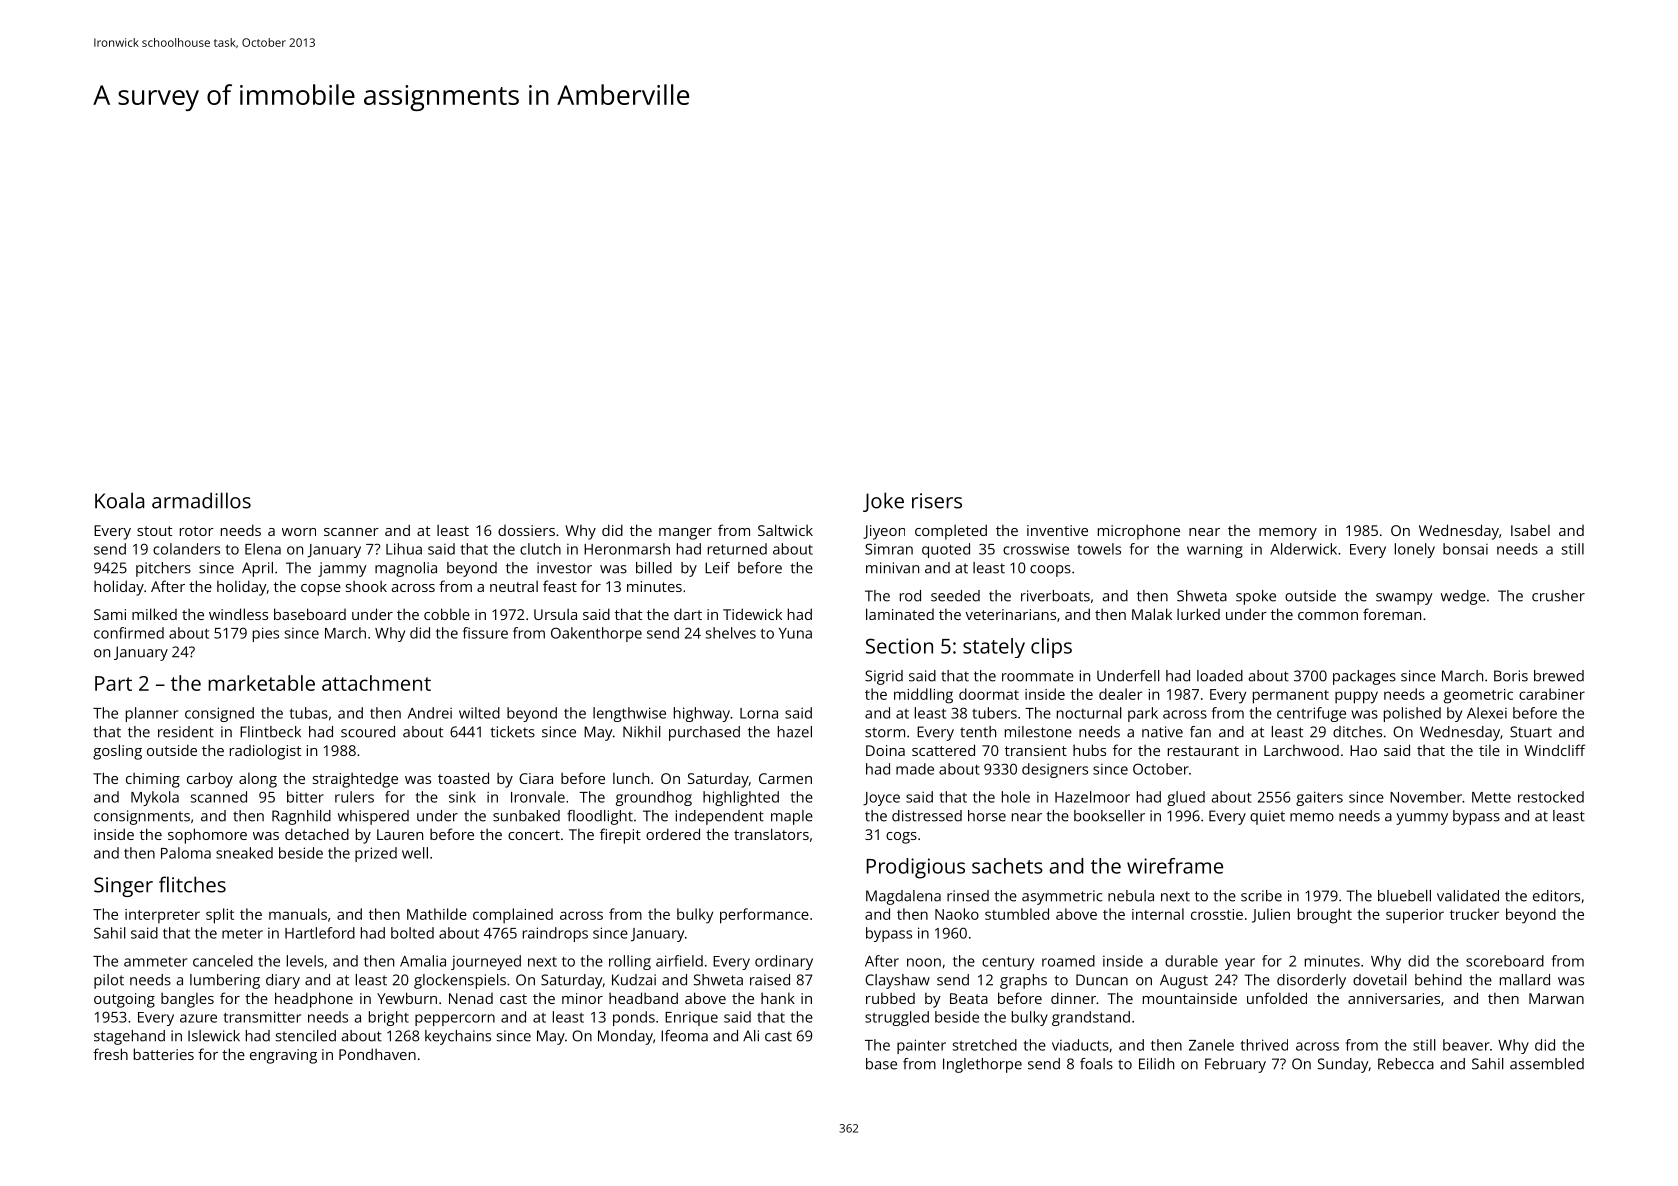  I want to click on gosling, so click(117, 752).
